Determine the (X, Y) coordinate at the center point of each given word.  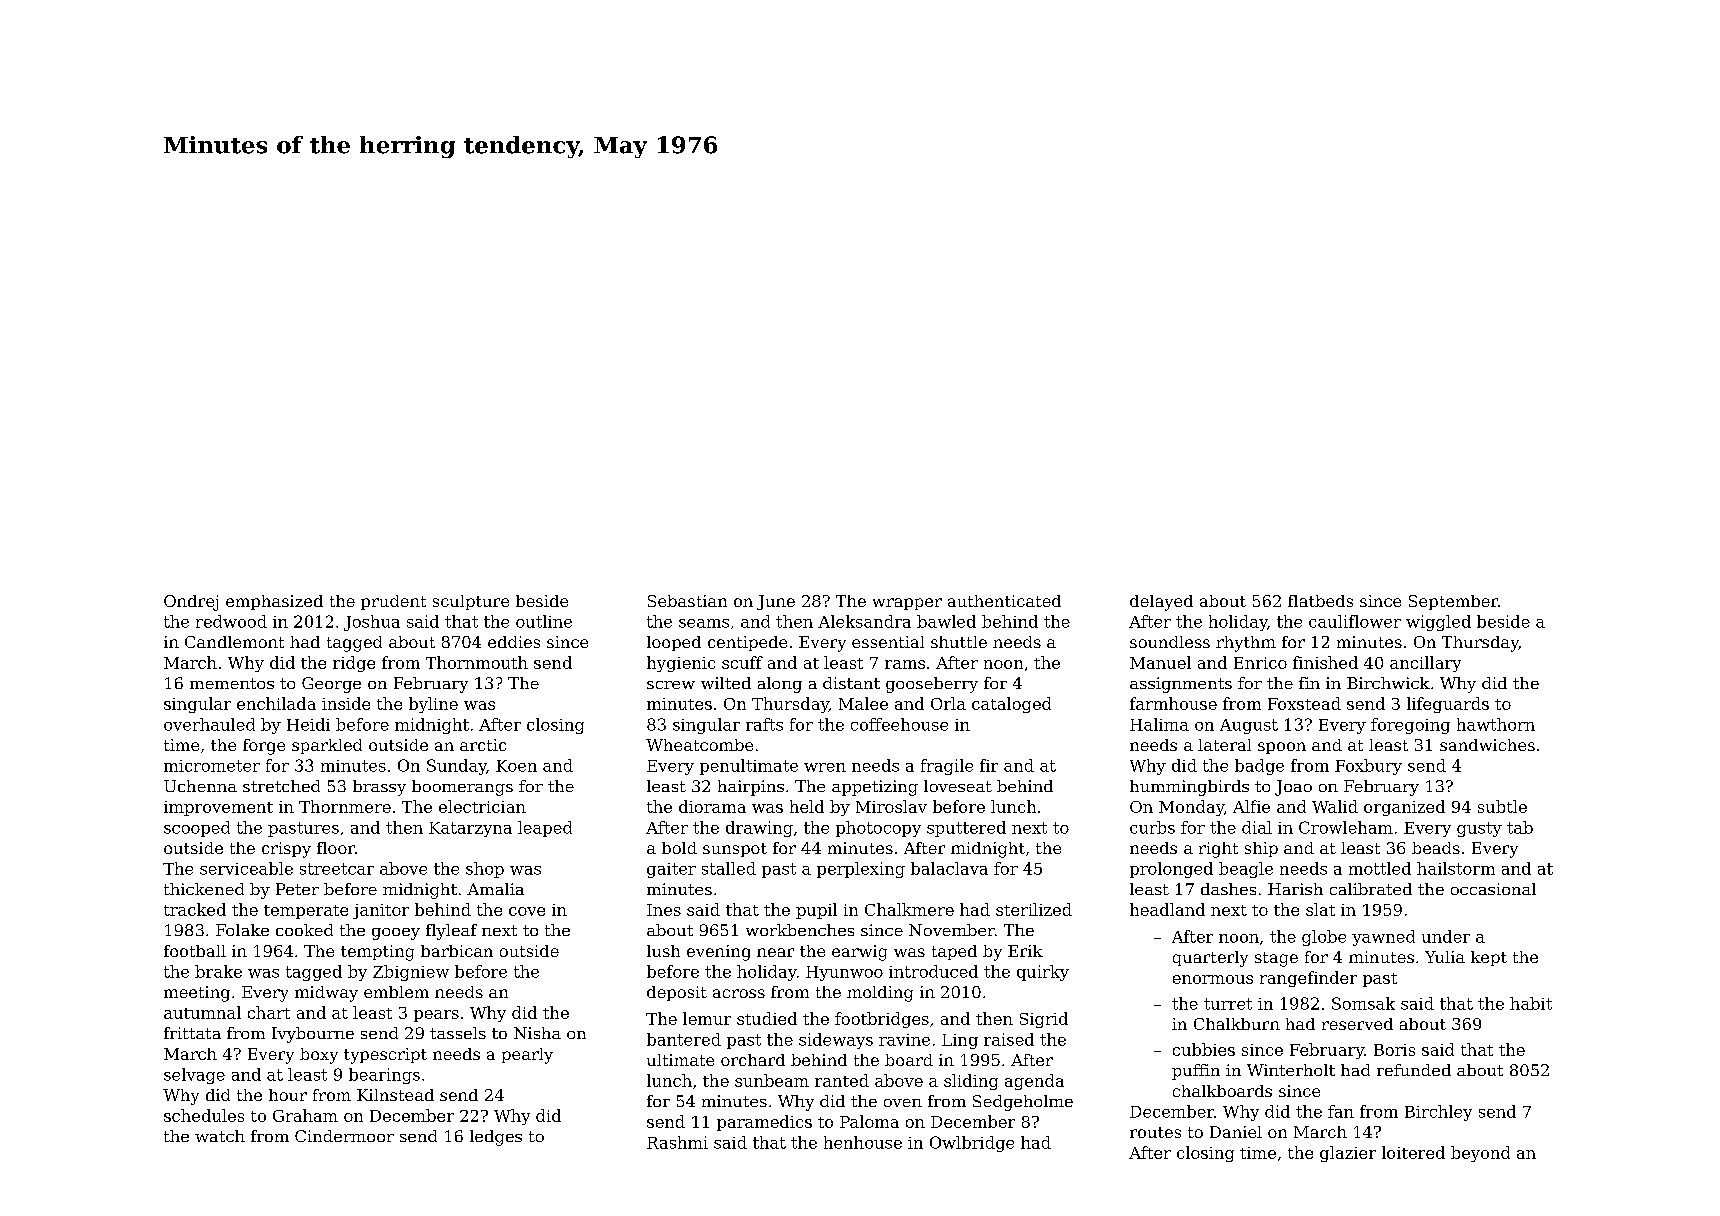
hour (288, 1095)
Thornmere (345, 806)
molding (880, 994)
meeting (197, 994)
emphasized (274, 602)
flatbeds (1320, 601)
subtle (1502, 806)
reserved (1357, 1024)
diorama (712, 806)
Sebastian (687, 601)
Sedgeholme (1023, 1103)
